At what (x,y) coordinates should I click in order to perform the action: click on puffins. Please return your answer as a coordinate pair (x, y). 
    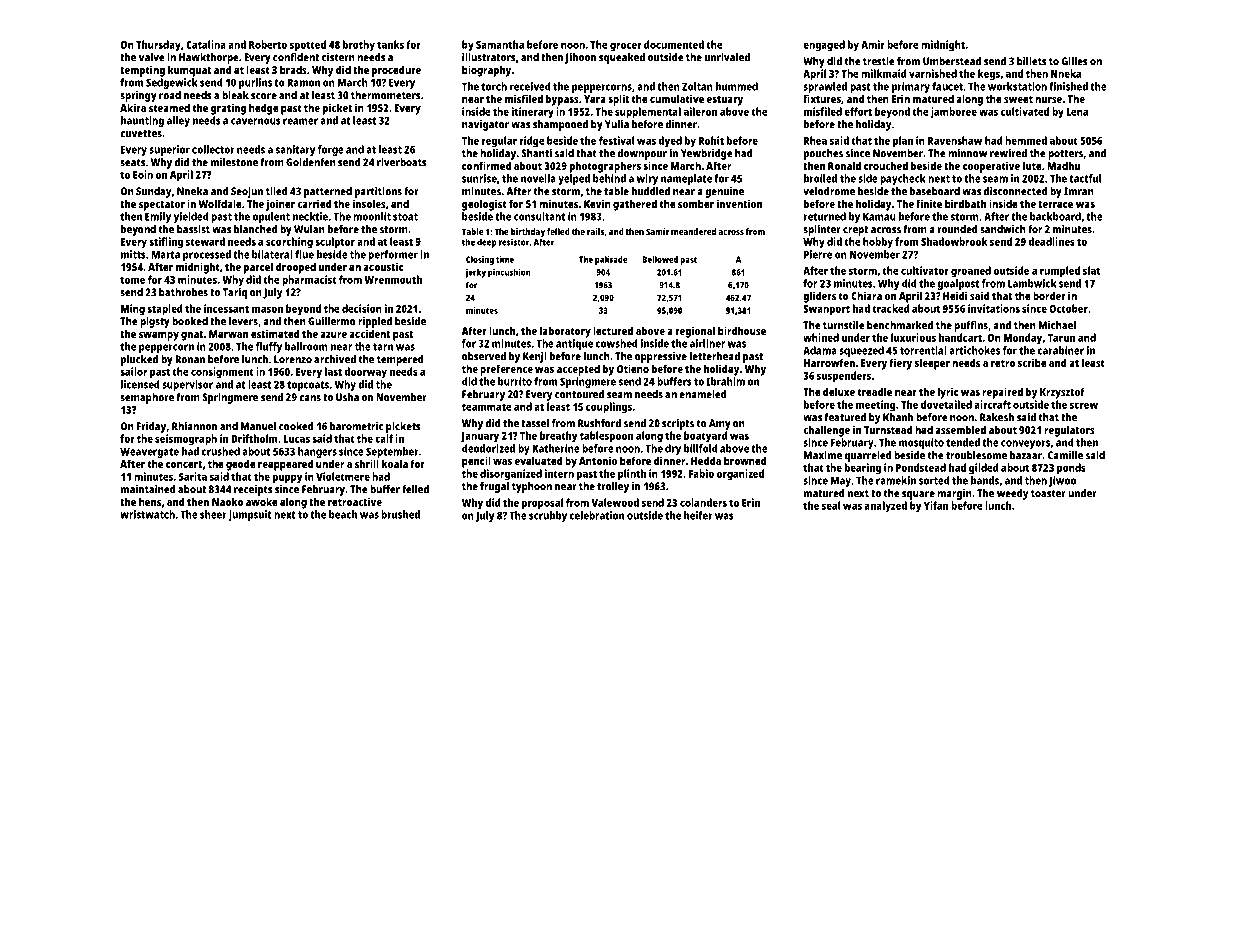
    Looking at the image, I should click on (971, 326).
